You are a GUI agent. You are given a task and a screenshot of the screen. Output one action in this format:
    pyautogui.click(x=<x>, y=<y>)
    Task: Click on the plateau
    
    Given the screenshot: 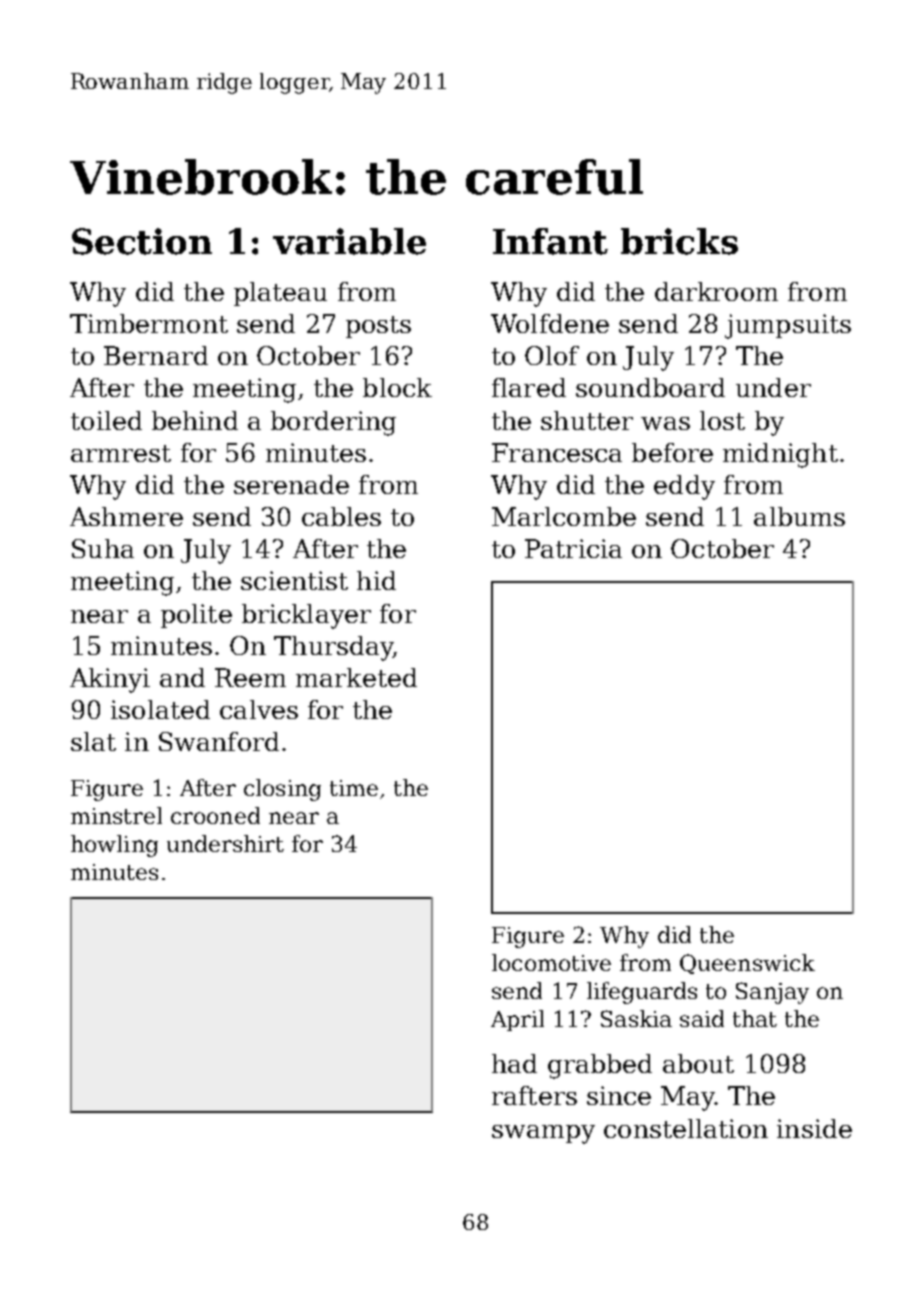 What is the action you would take?
    pyautogui.click(x=280, y=294)
